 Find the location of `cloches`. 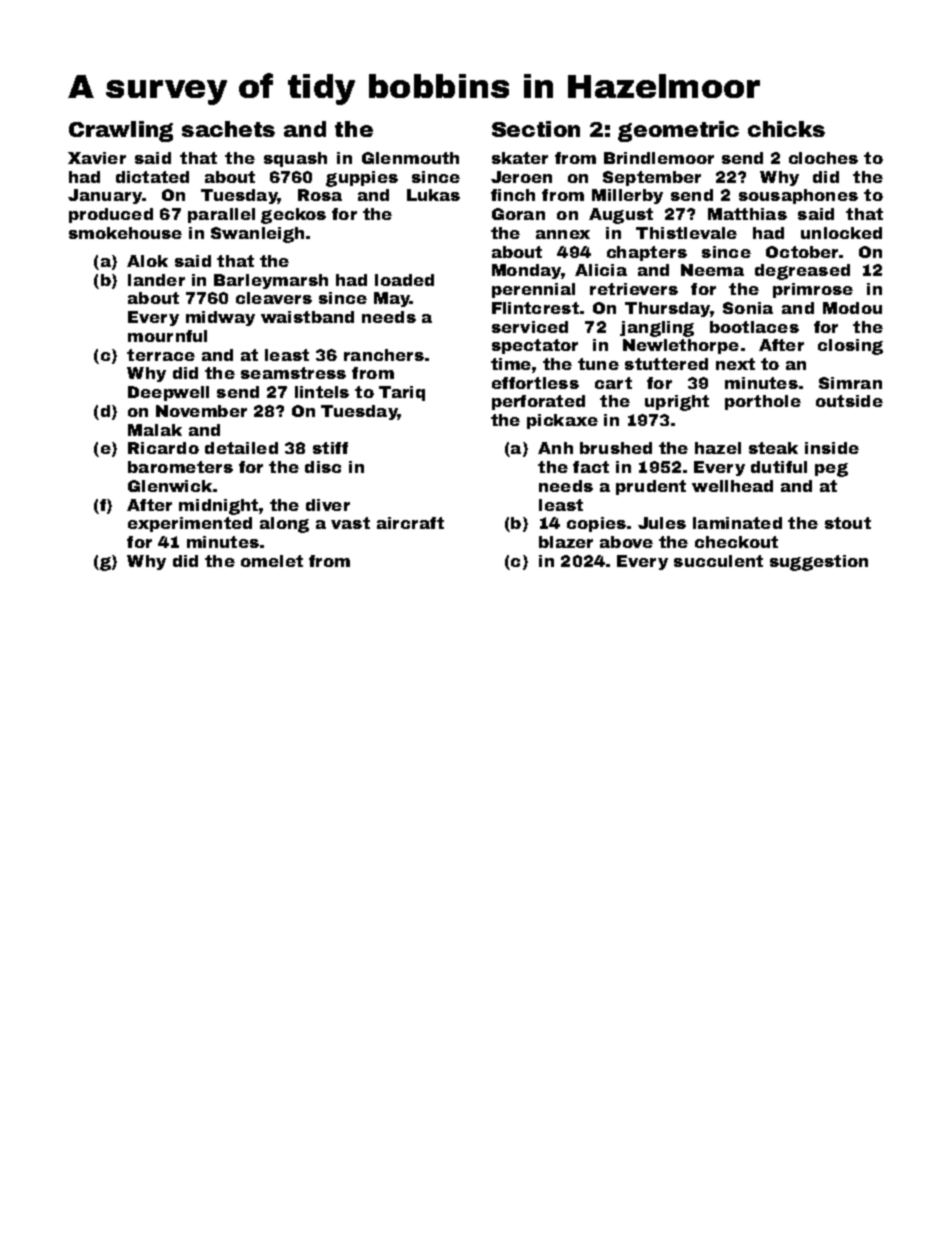

cloches is located at coordinates (823, 158).
